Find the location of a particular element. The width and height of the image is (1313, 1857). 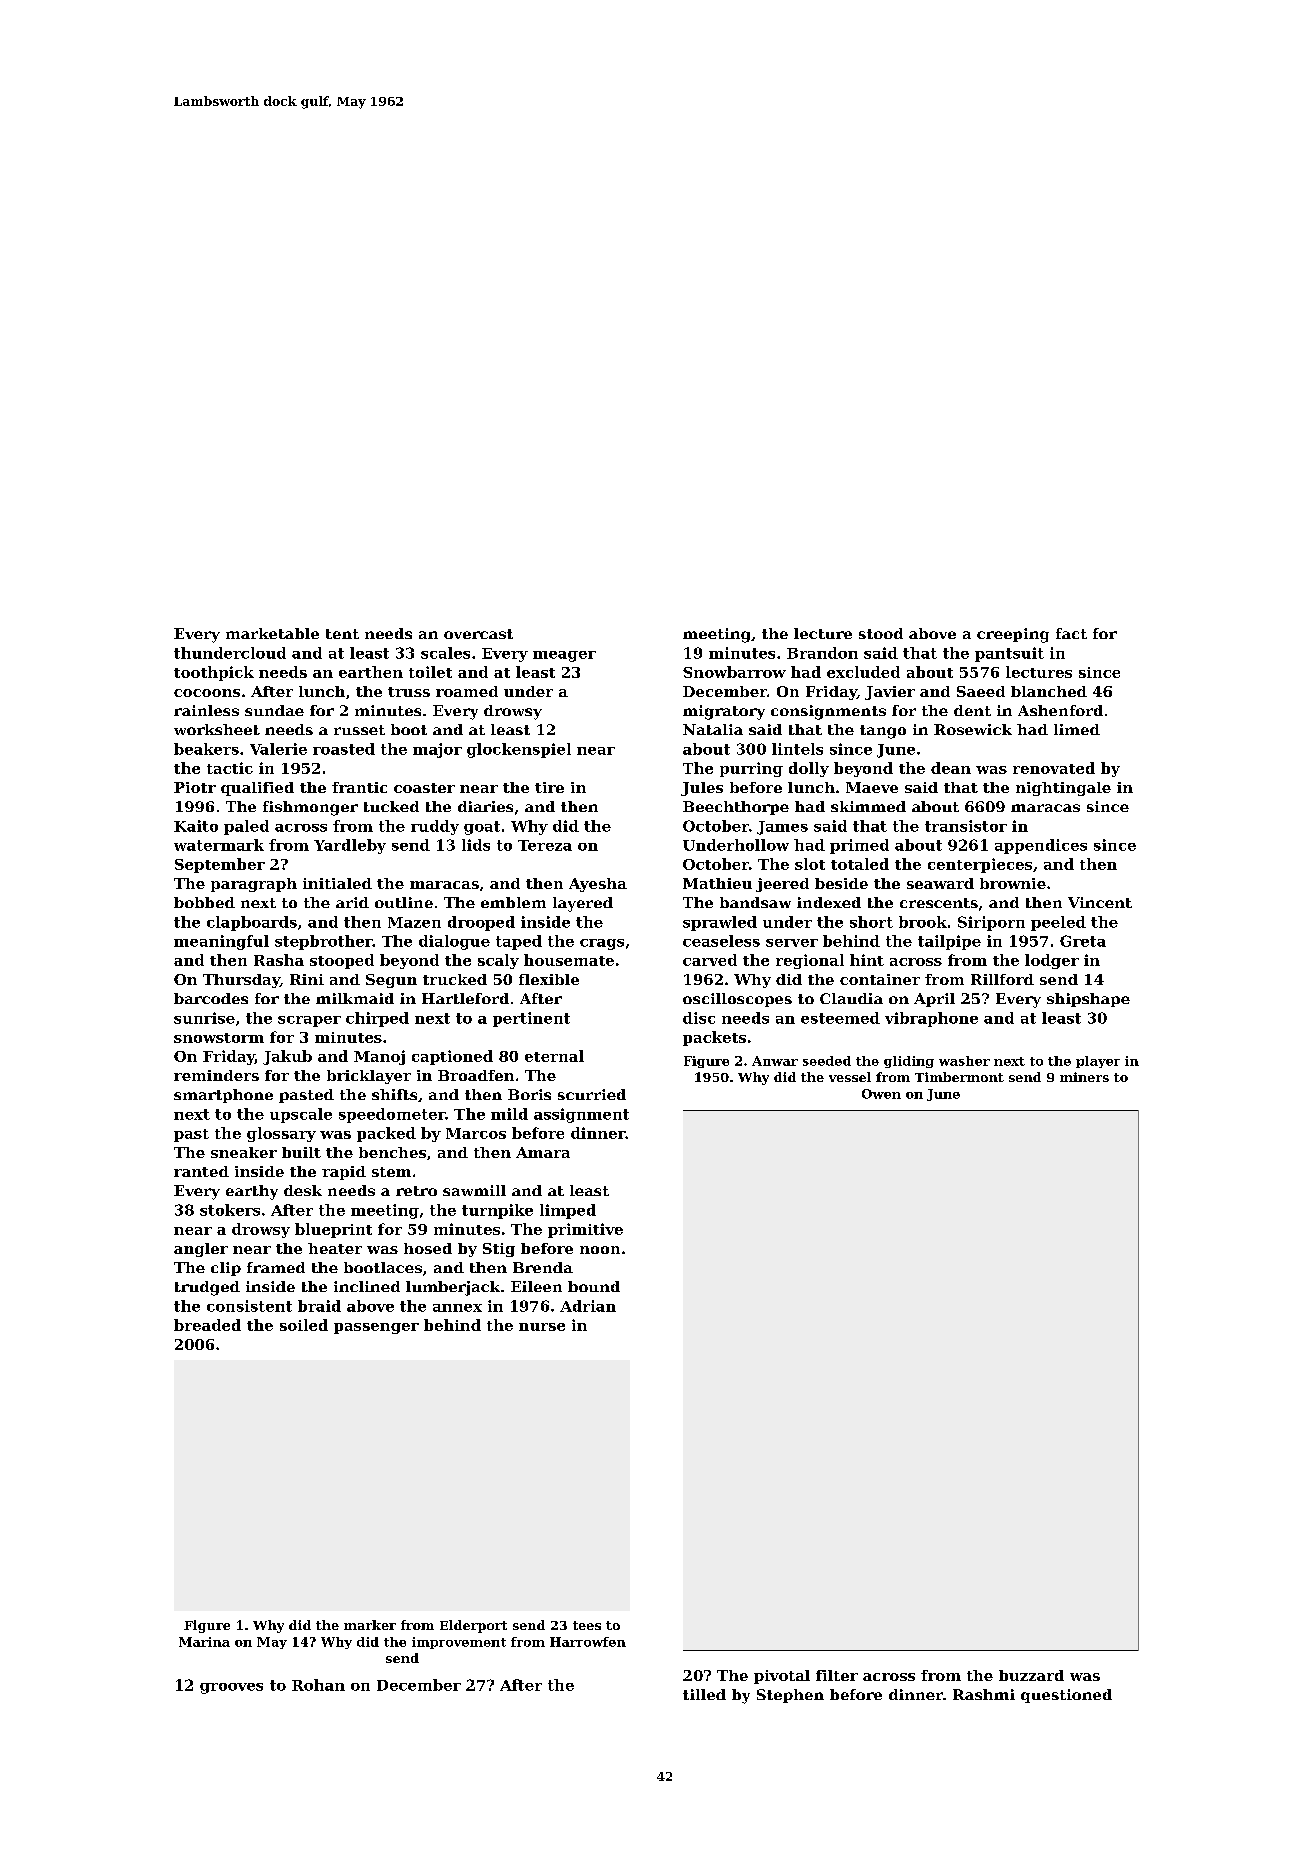

centerpieces is located at coordinates (980, 865).
